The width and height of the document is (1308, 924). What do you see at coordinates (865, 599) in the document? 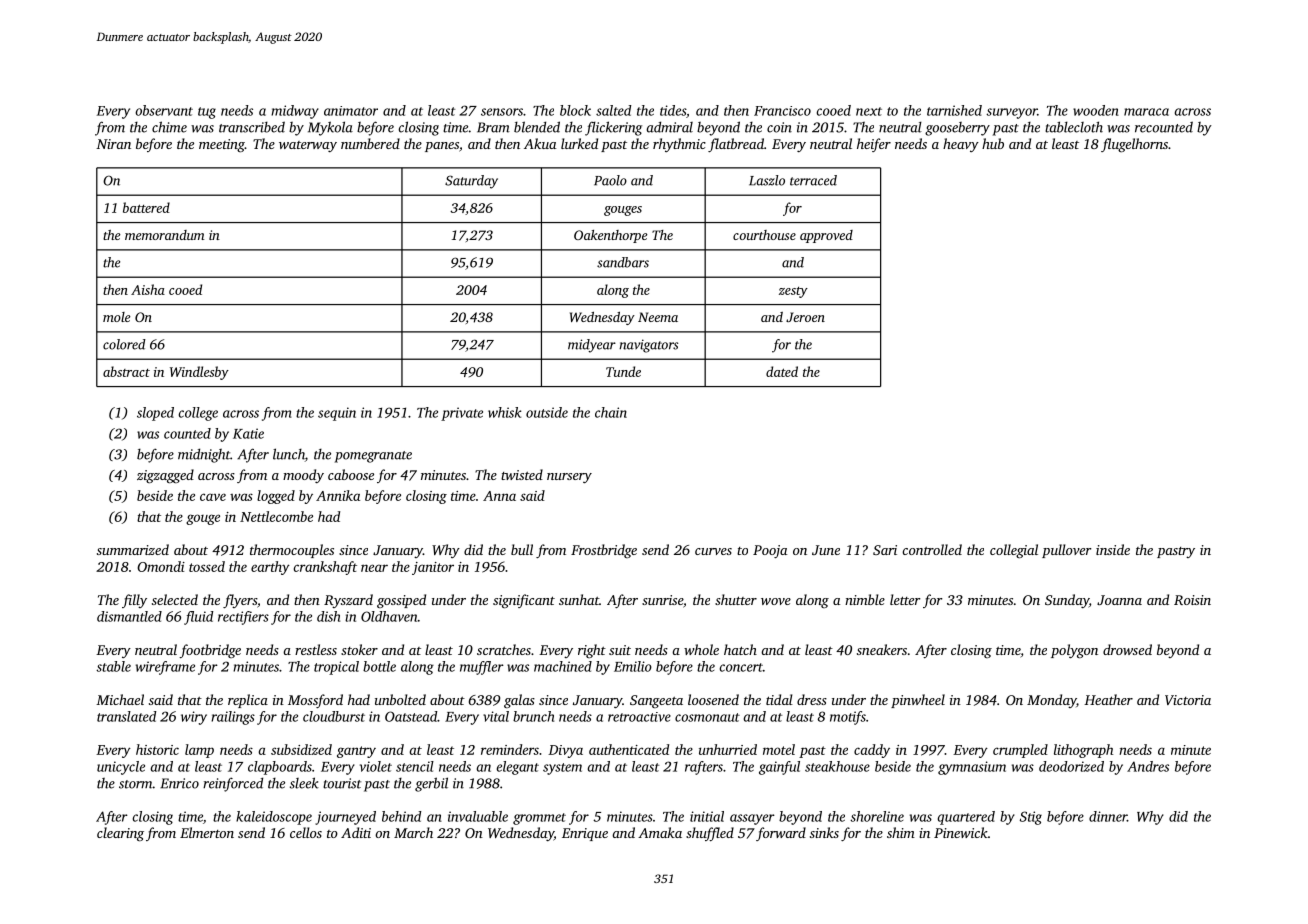
I see `nimble` at bounding box center [865, 599].
